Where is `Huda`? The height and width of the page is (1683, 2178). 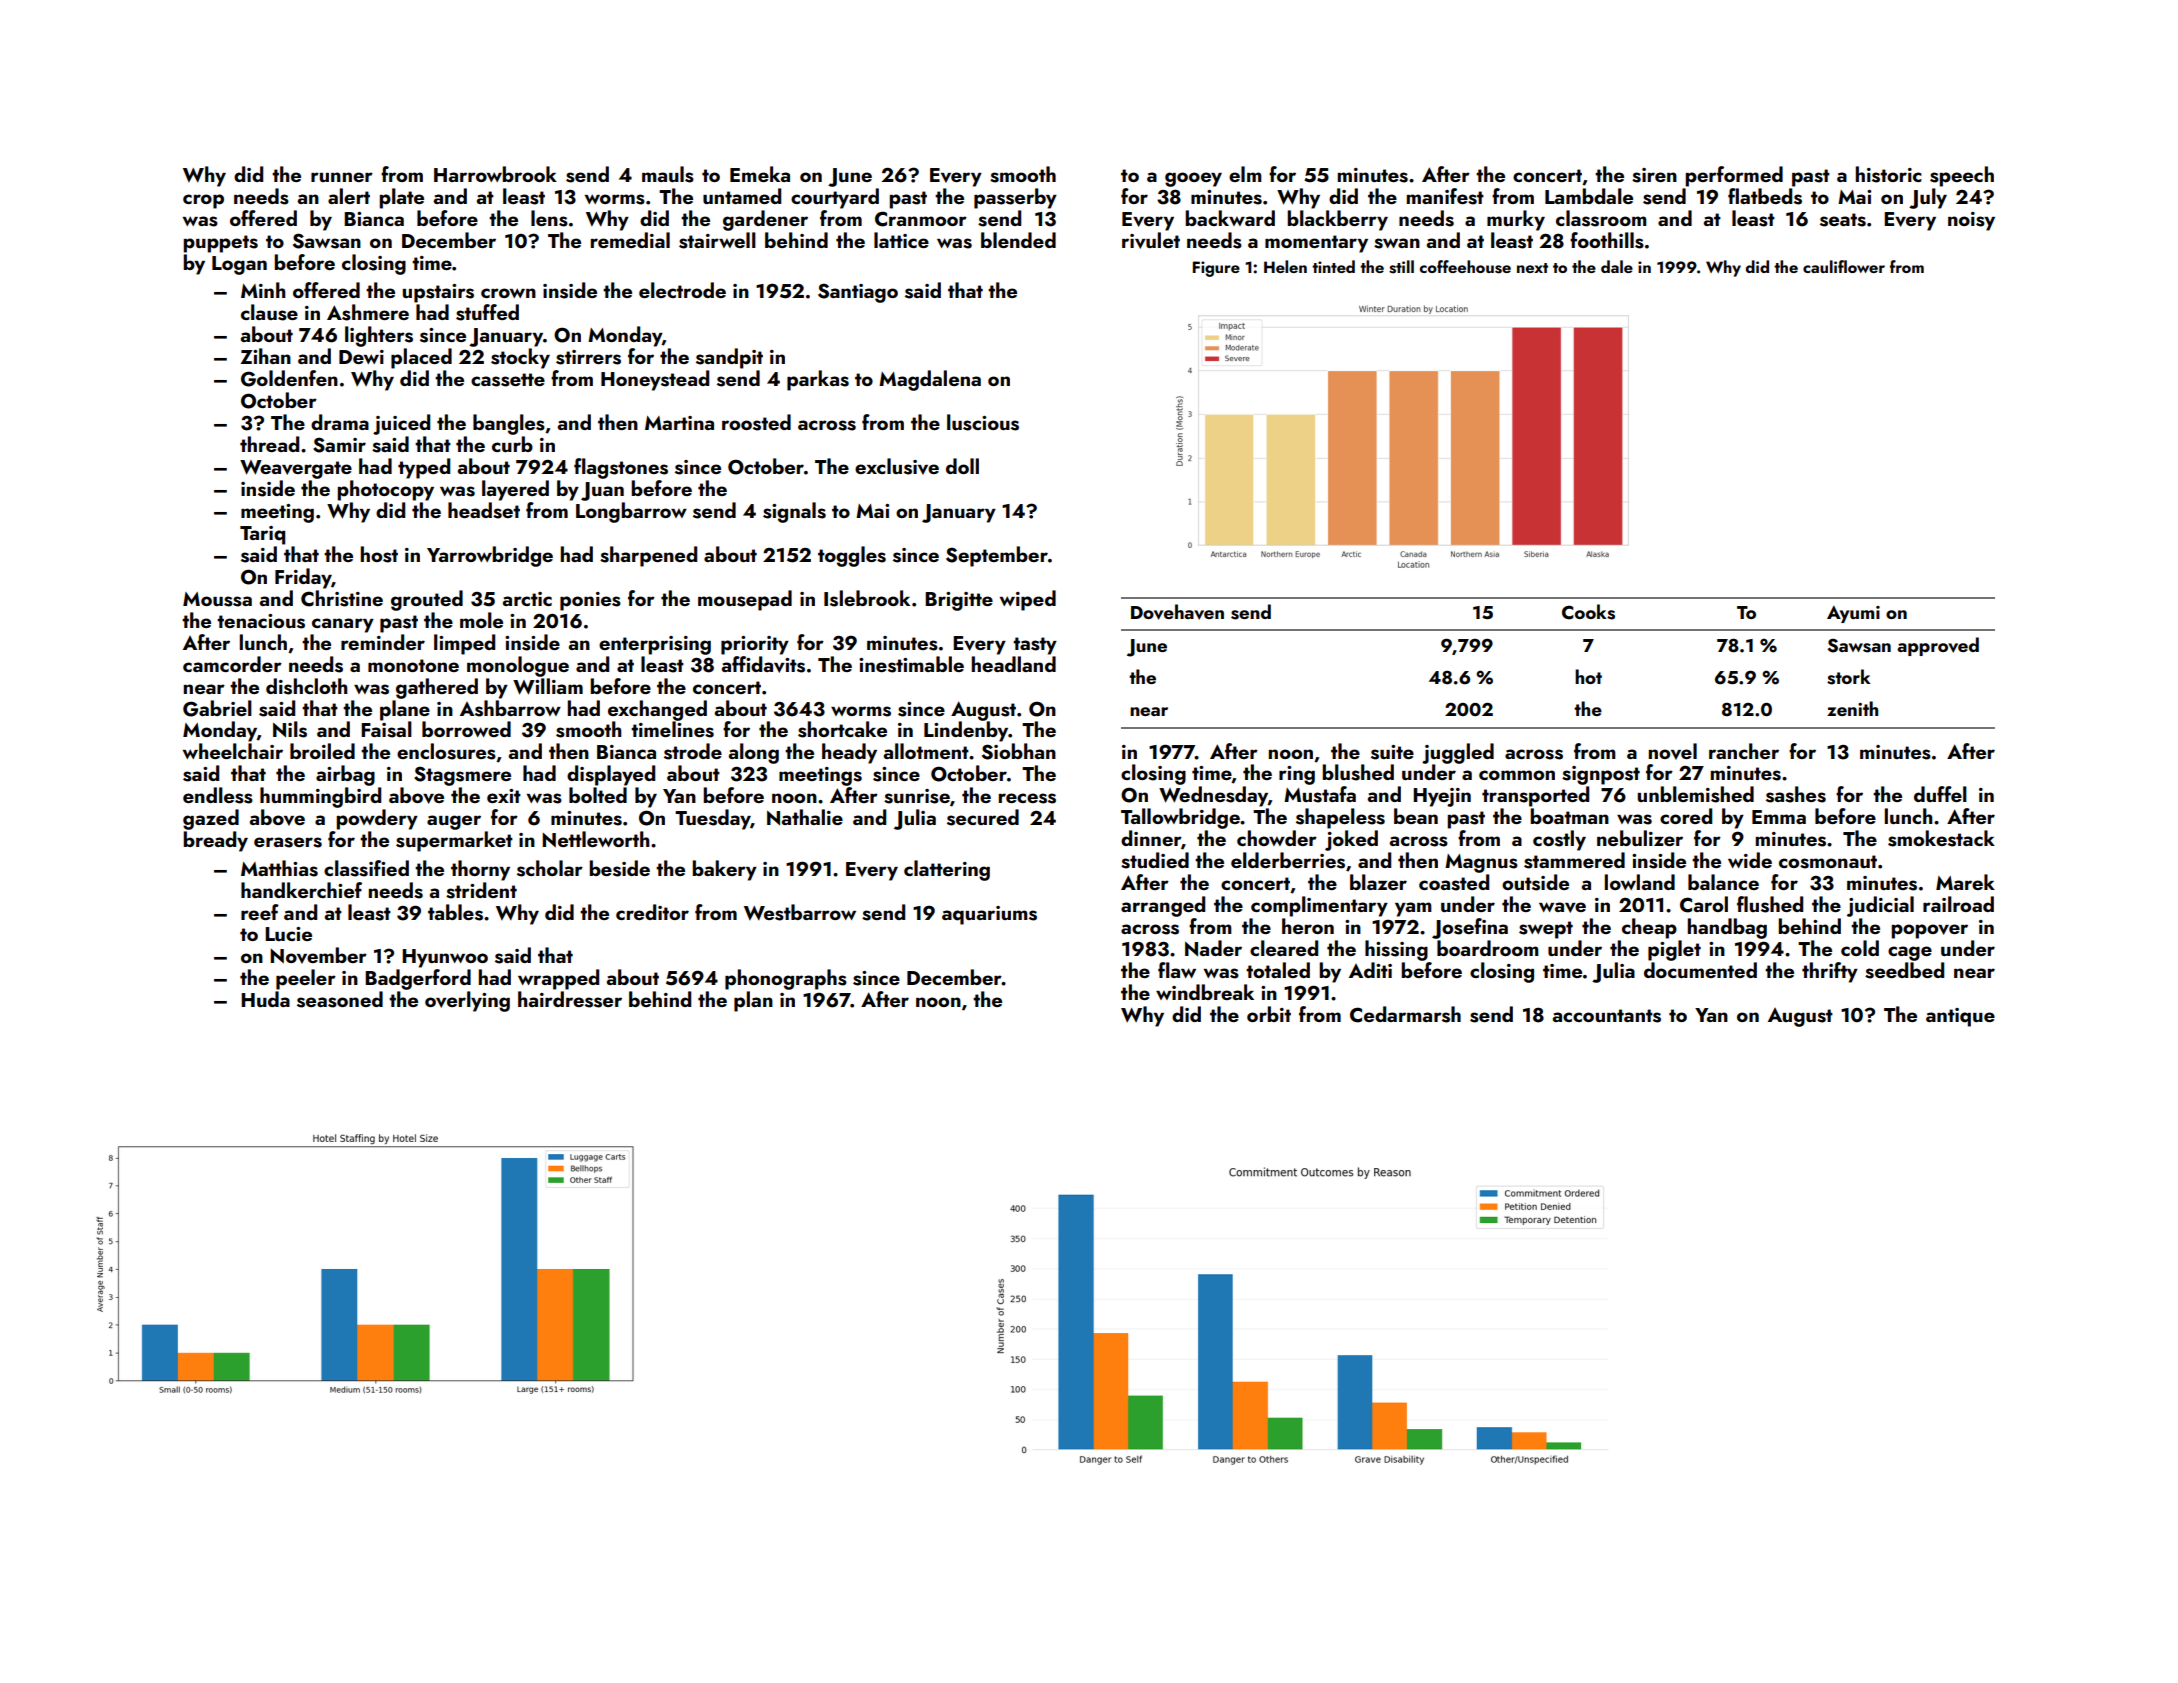 Huda is located at coordinates (265, 999).
